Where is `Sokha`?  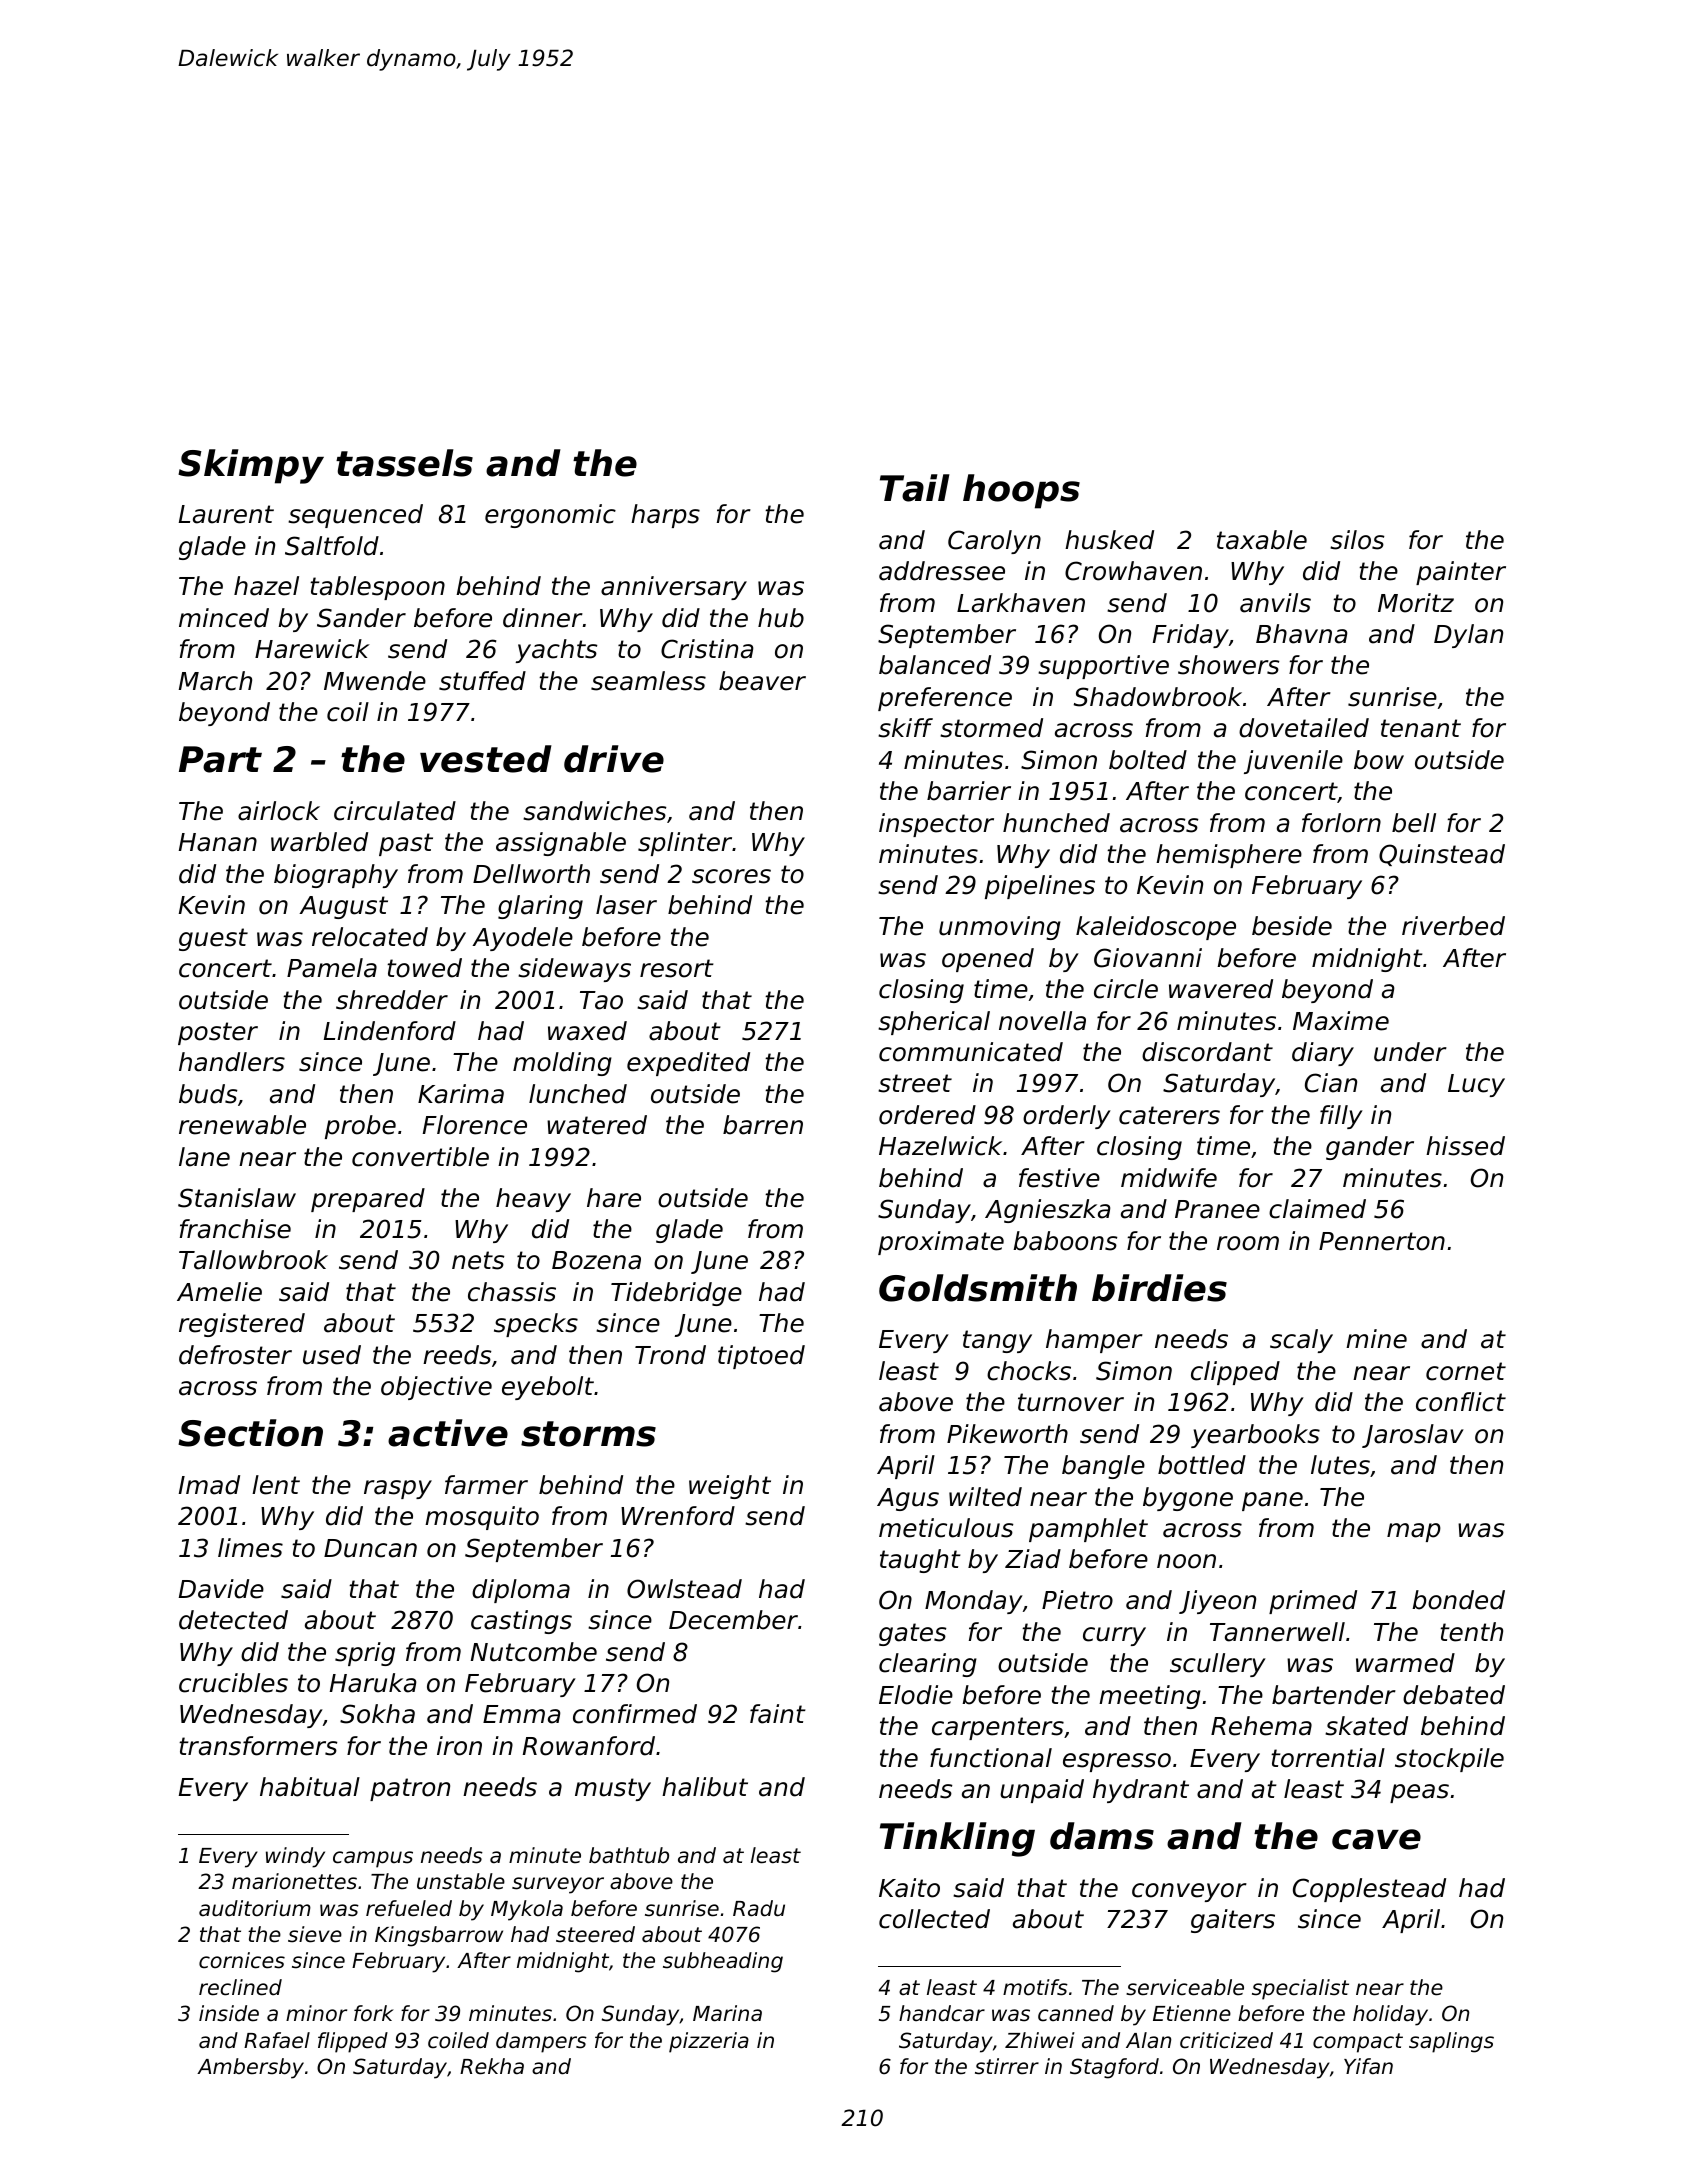 Sokha is located at coordinates (377, 1714).
